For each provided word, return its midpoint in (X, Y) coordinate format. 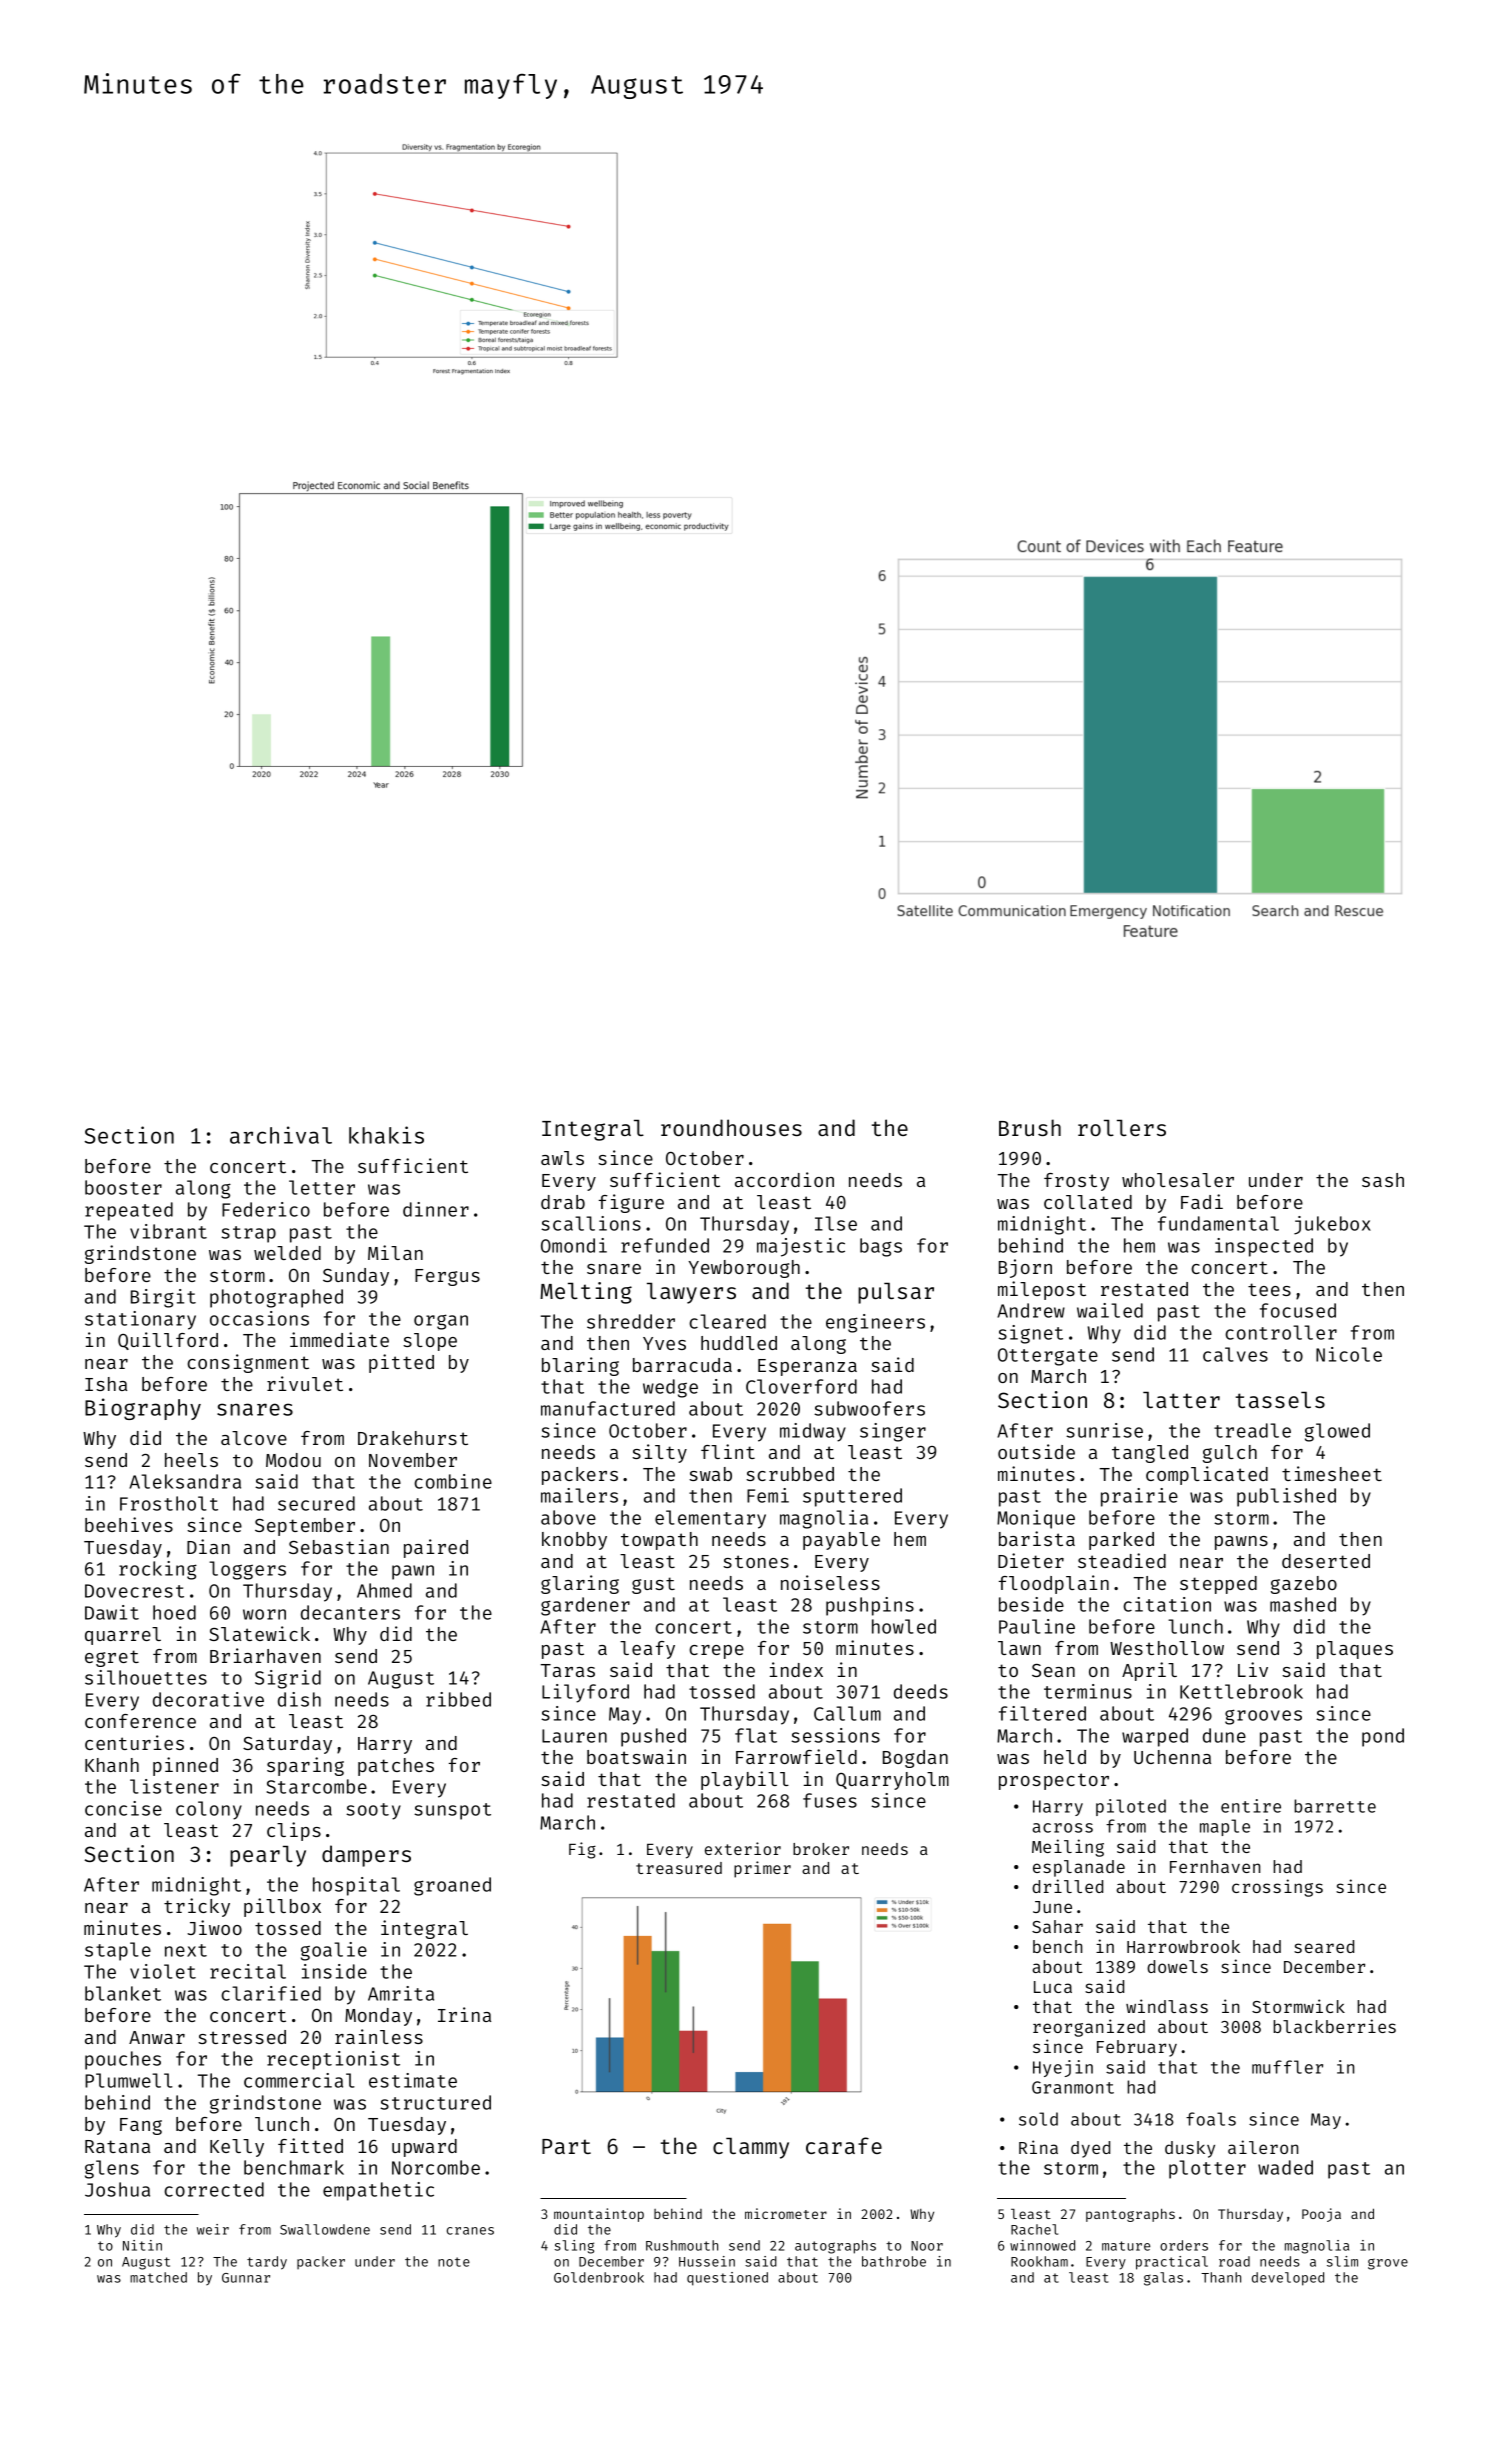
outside (1036, 1451)
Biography (143, 1409)
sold (1038, 2119)
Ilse (836, 1223)
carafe (844, 2145)
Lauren (574, 1736)
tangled (1150, 1454)
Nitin (142, 2245)
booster (123, 1187)
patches (396, 1767)
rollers (1122, 1128)
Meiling (1068, 1848)
